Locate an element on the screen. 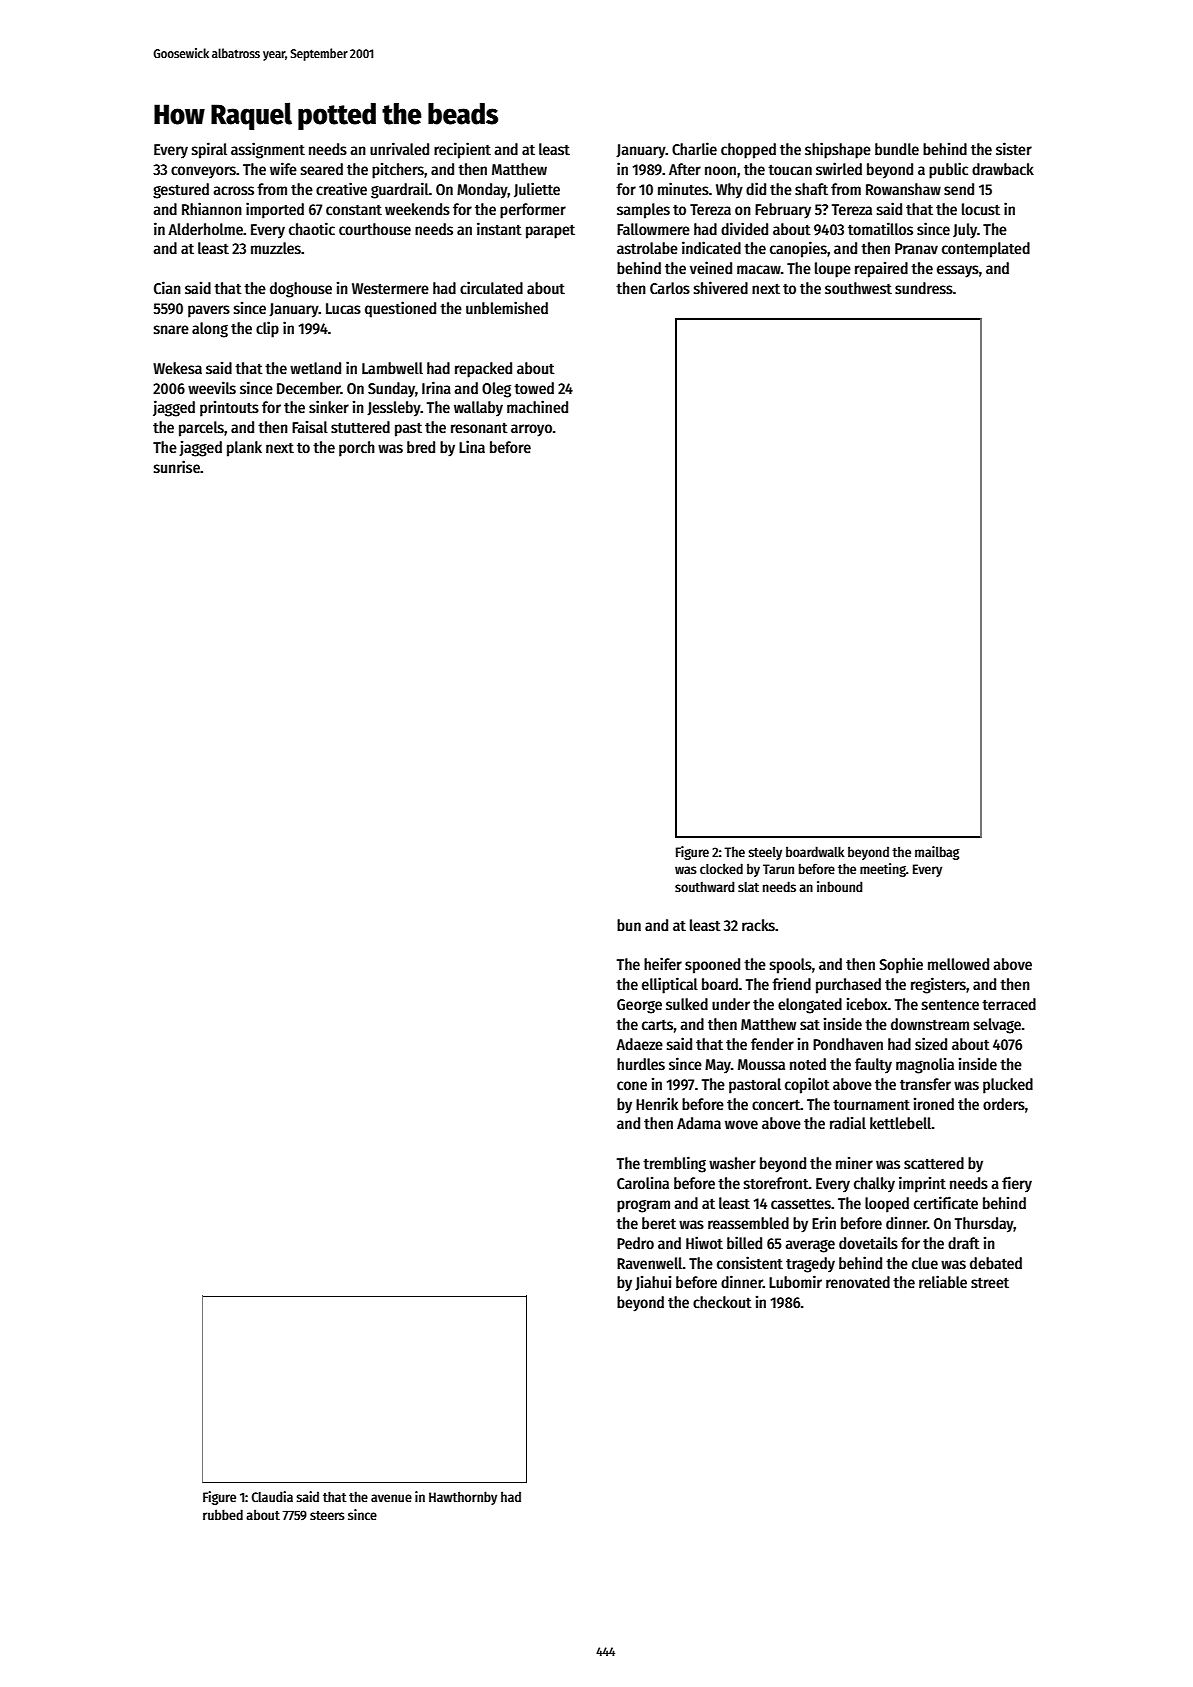 This screenshot has width=1193, height=1687. southwest is located at coordinates (858, 288).
